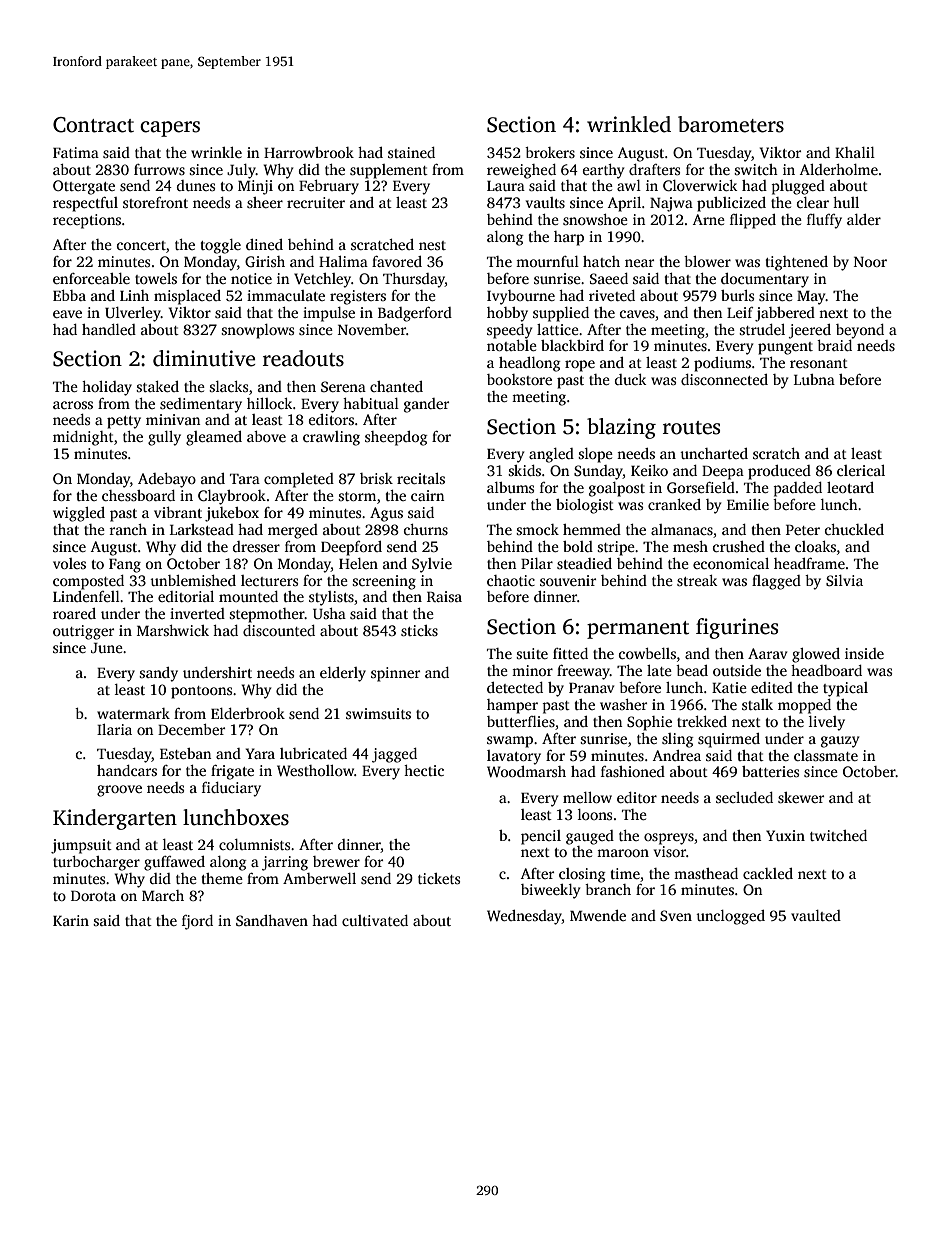  What do you see at coordinates (855, 152) in the image?
I see `Khalil` at bounding box center [855, 152].
